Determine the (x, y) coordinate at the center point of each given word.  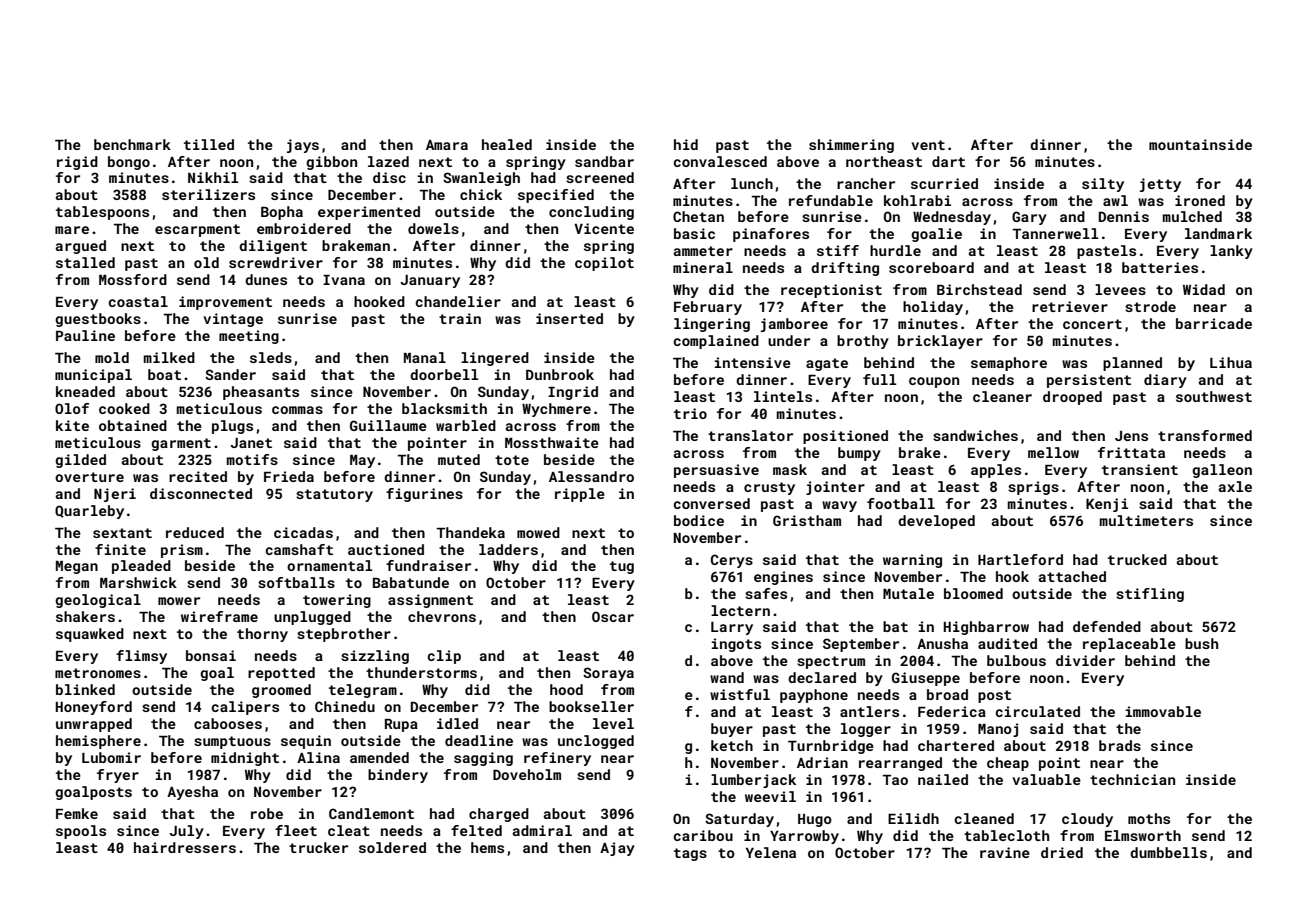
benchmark (132, 144)
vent (928, 145)
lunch (752, 183)
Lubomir (111, 757)
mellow (1053, 452)
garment (181, 444)
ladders (508, 549)
